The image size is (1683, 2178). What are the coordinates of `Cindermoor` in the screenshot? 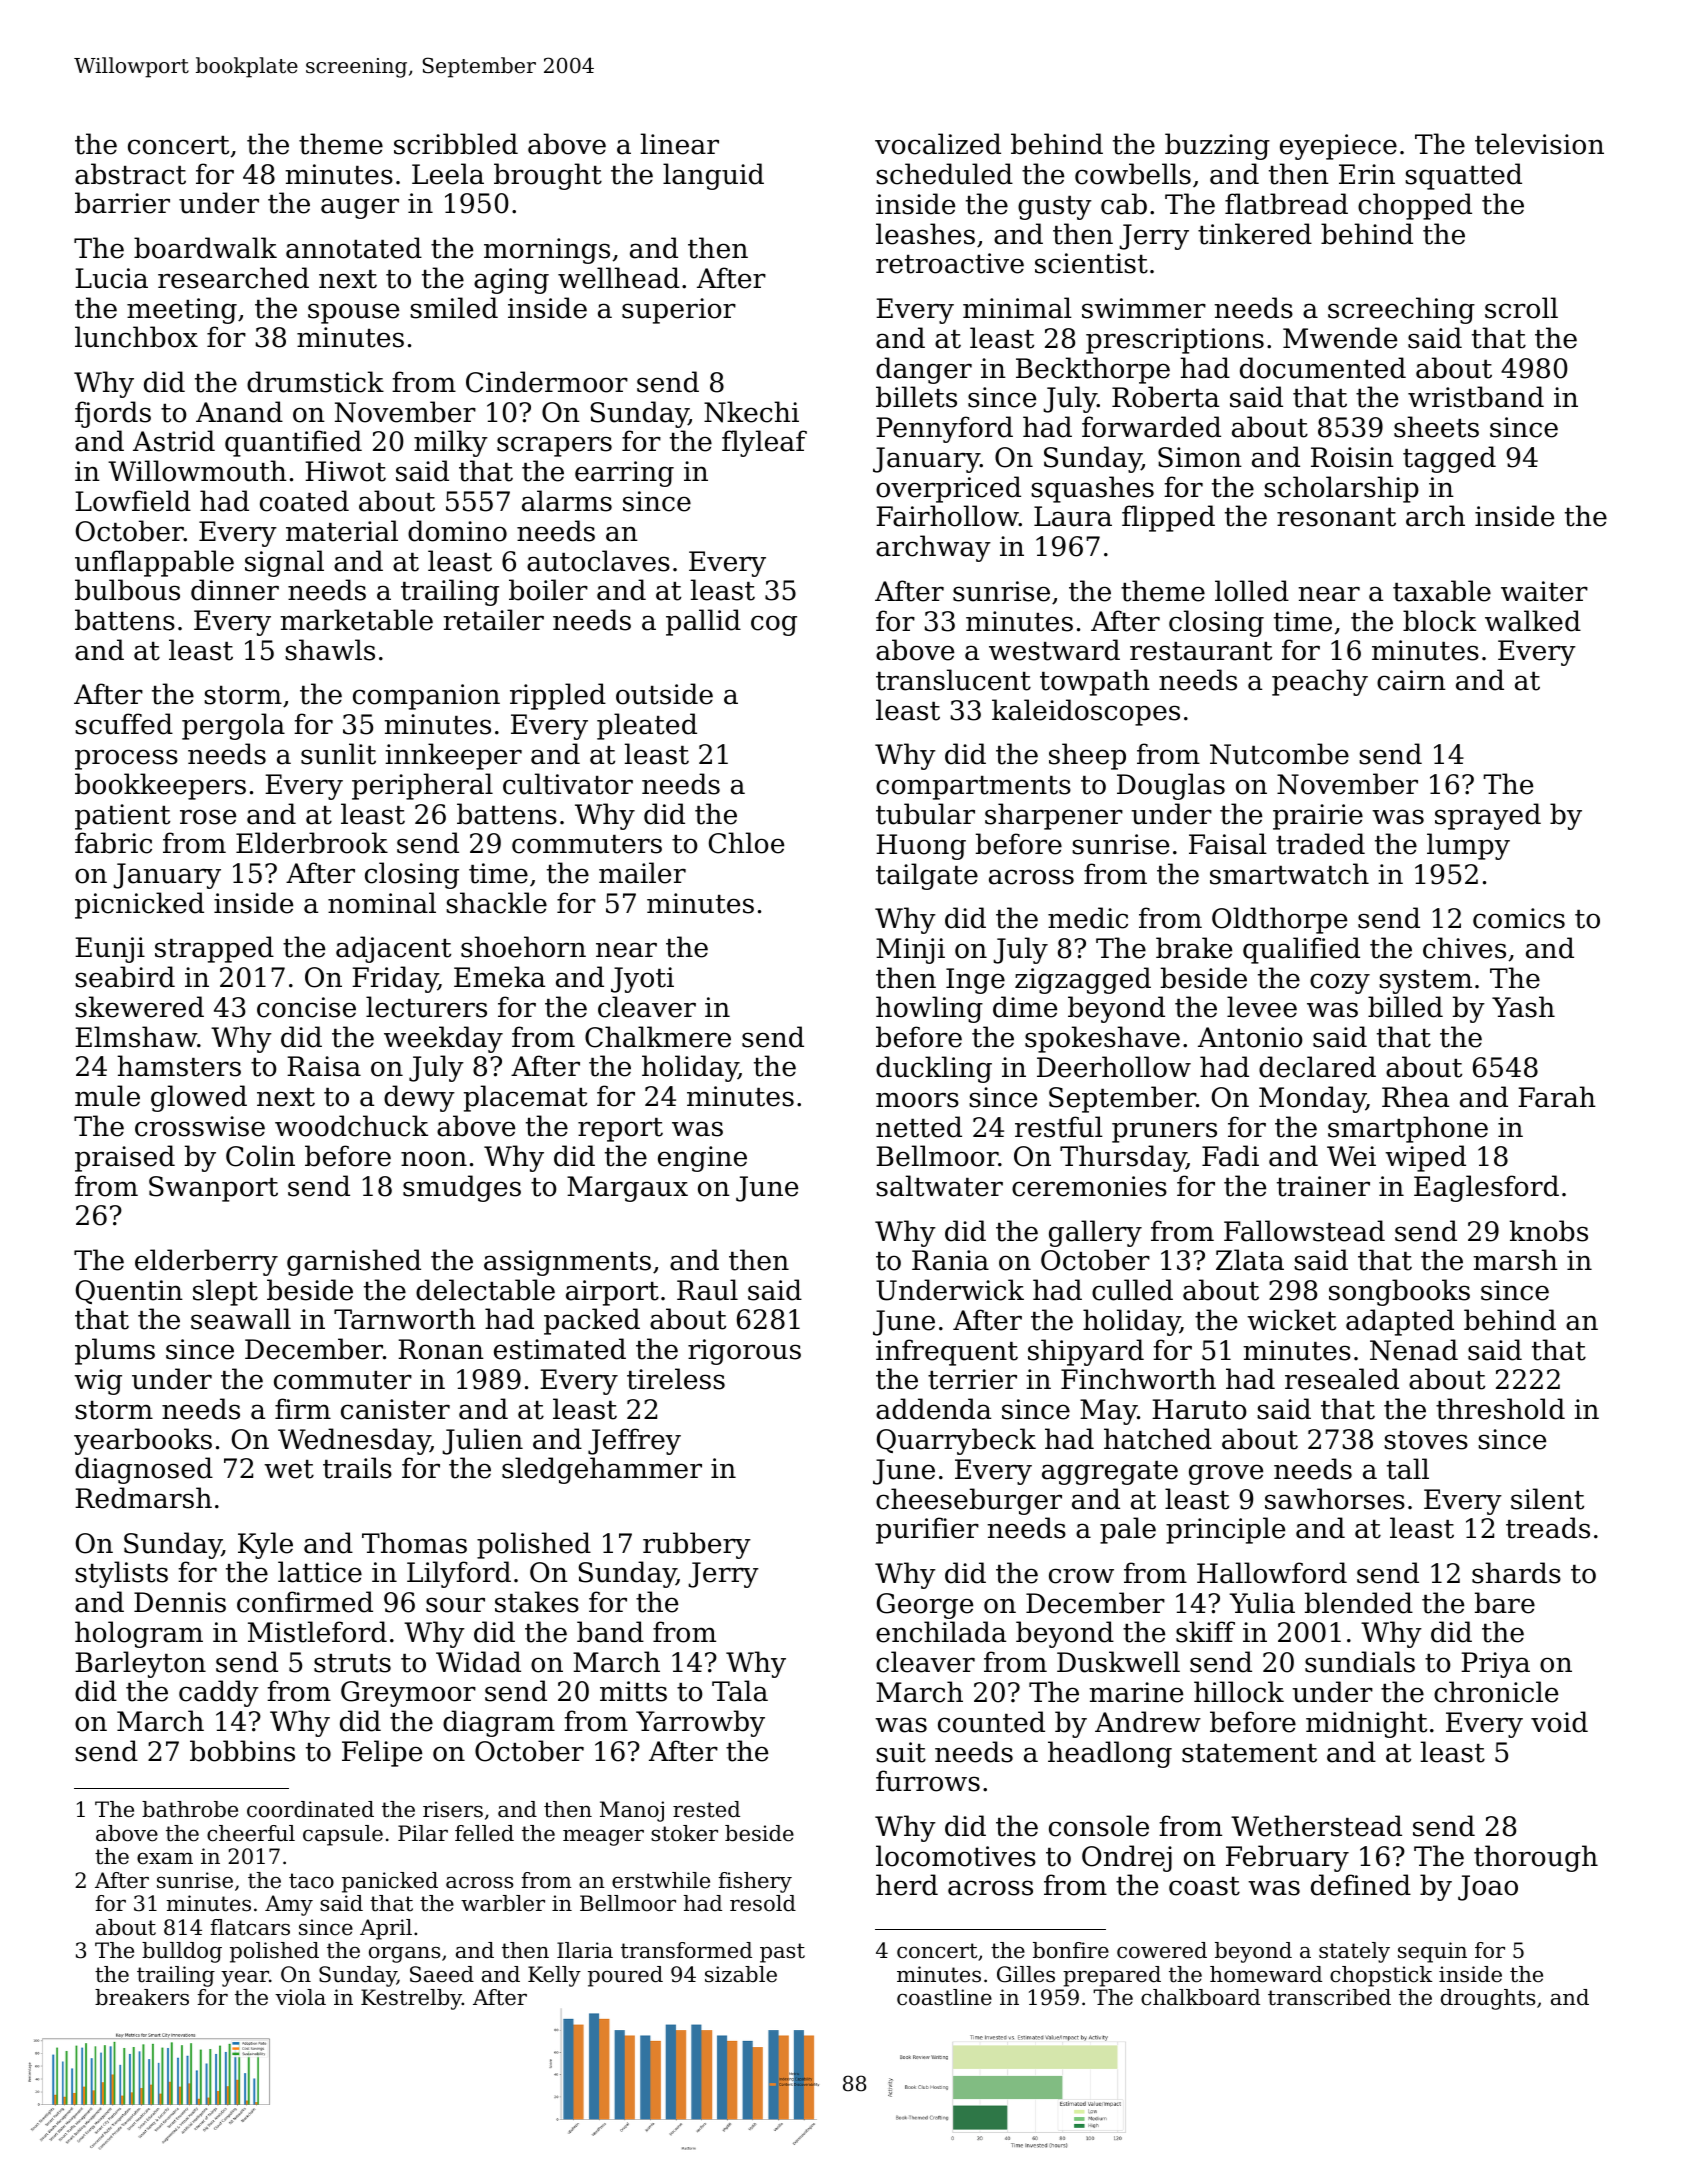 It's located at (547, 382).
